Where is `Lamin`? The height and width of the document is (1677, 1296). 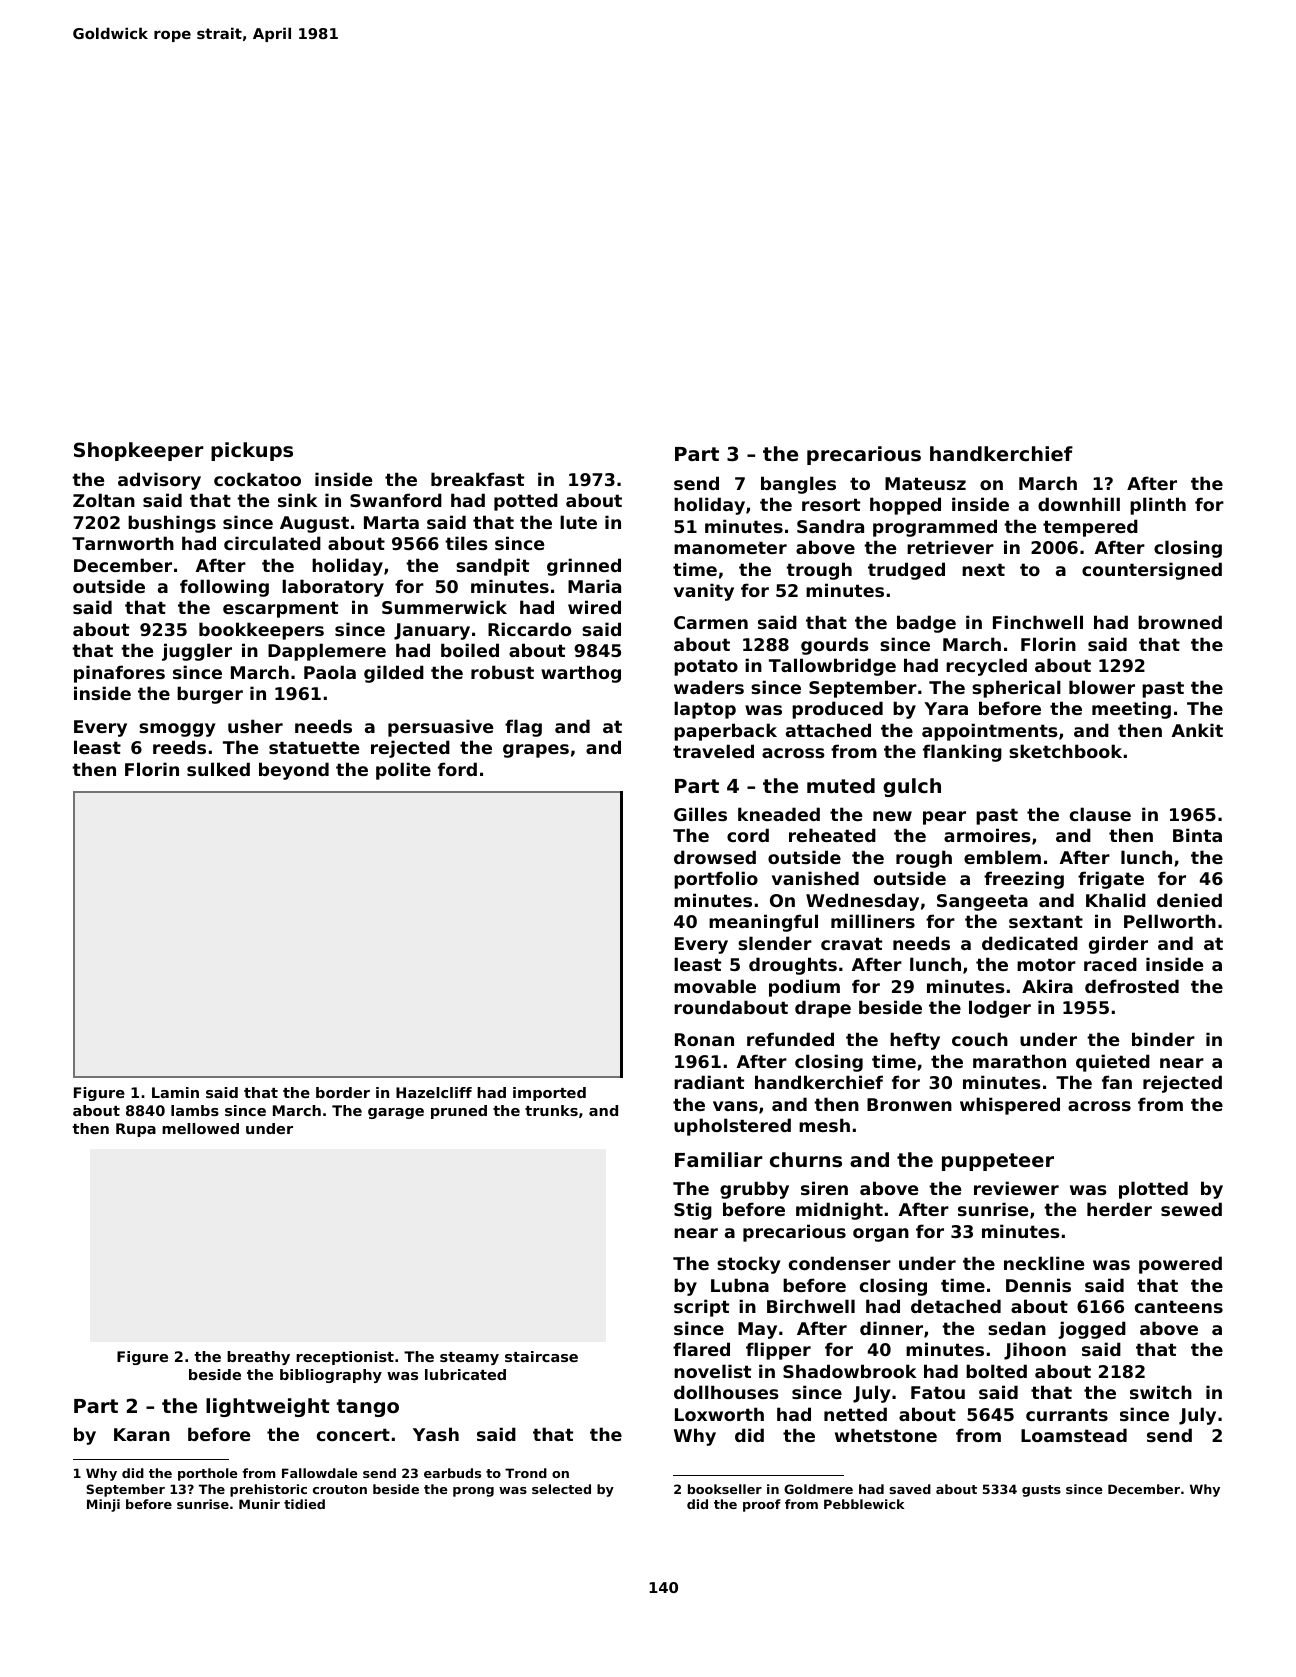 Lamin is located at coordinates (175, 1092).
